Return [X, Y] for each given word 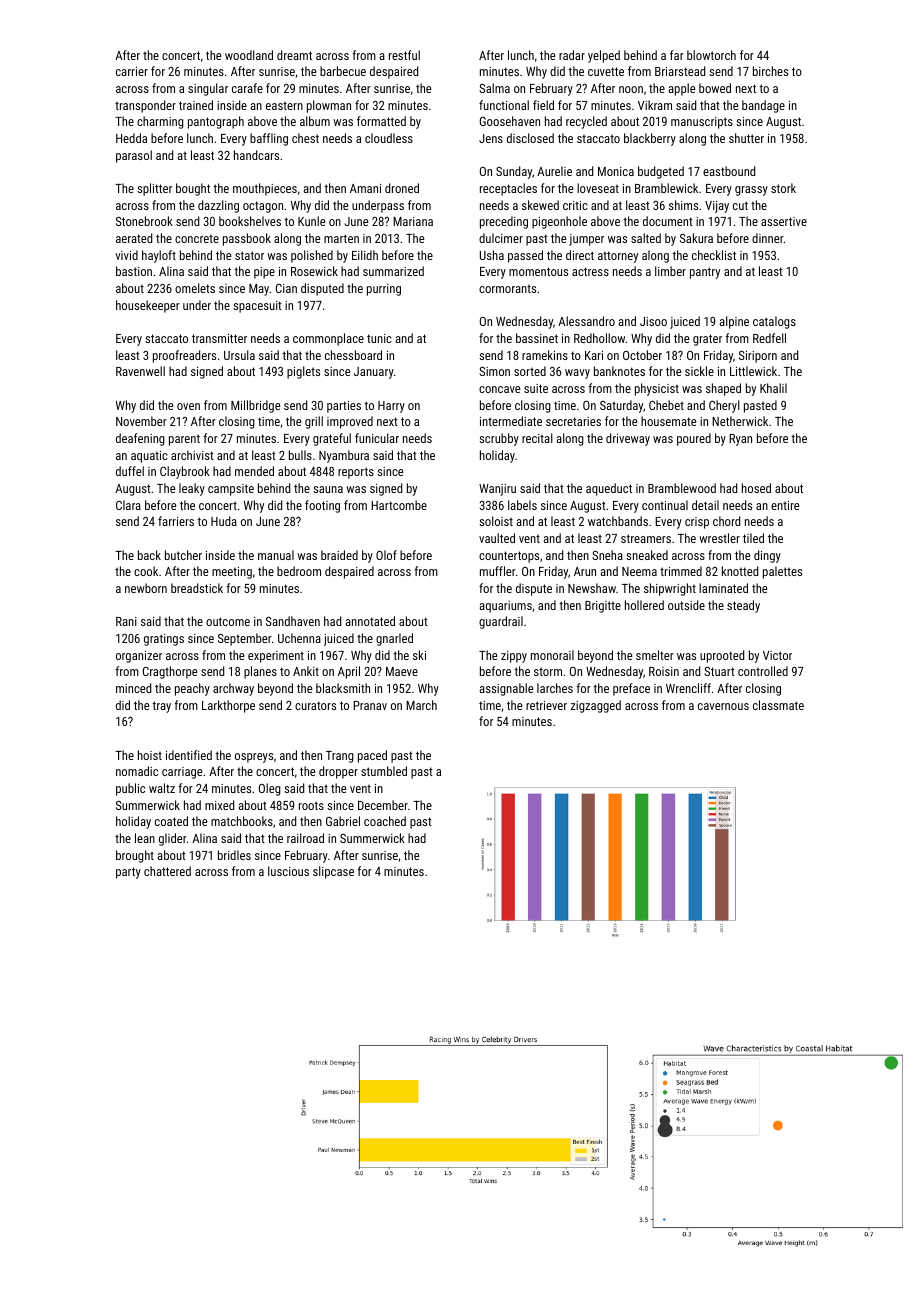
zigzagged [596, 706]
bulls [300, 455]
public [130, 789]
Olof [386, 555]
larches [555, 688]
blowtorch [711, 55]
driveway [628, 439]
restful [404, 55]
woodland [249, 55]
